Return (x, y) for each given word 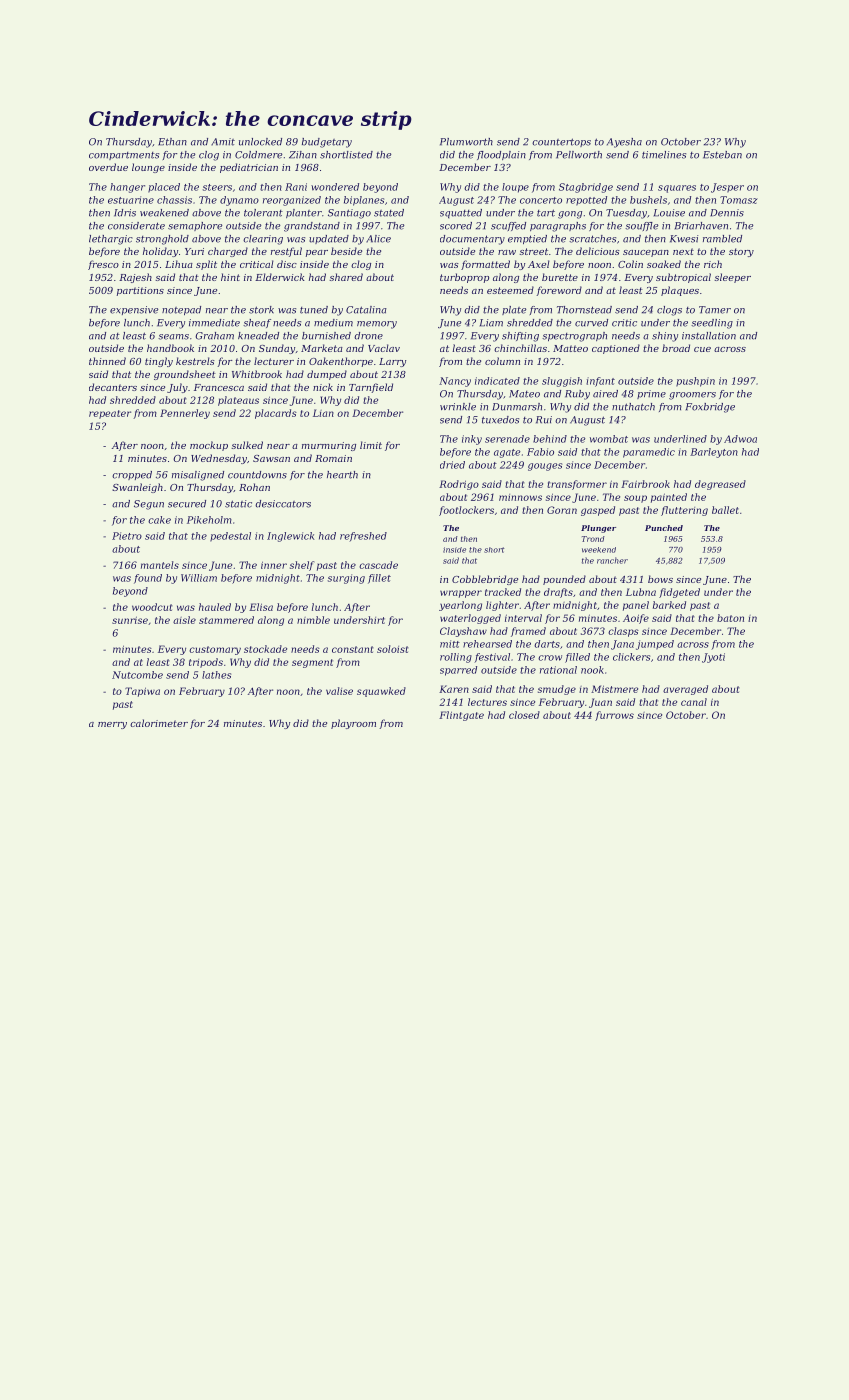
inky (472, 440)
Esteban (722, 155)
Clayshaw (463, 632)
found (148, 579)
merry (112, 725)
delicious (598, 251)
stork (261, 310)
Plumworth (466, 142)
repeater (110, 414)
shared (346, 277)
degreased (720, 485)
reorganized (292, 201)
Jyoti (713, 658)
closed (524, 715)
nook (592, 670)
